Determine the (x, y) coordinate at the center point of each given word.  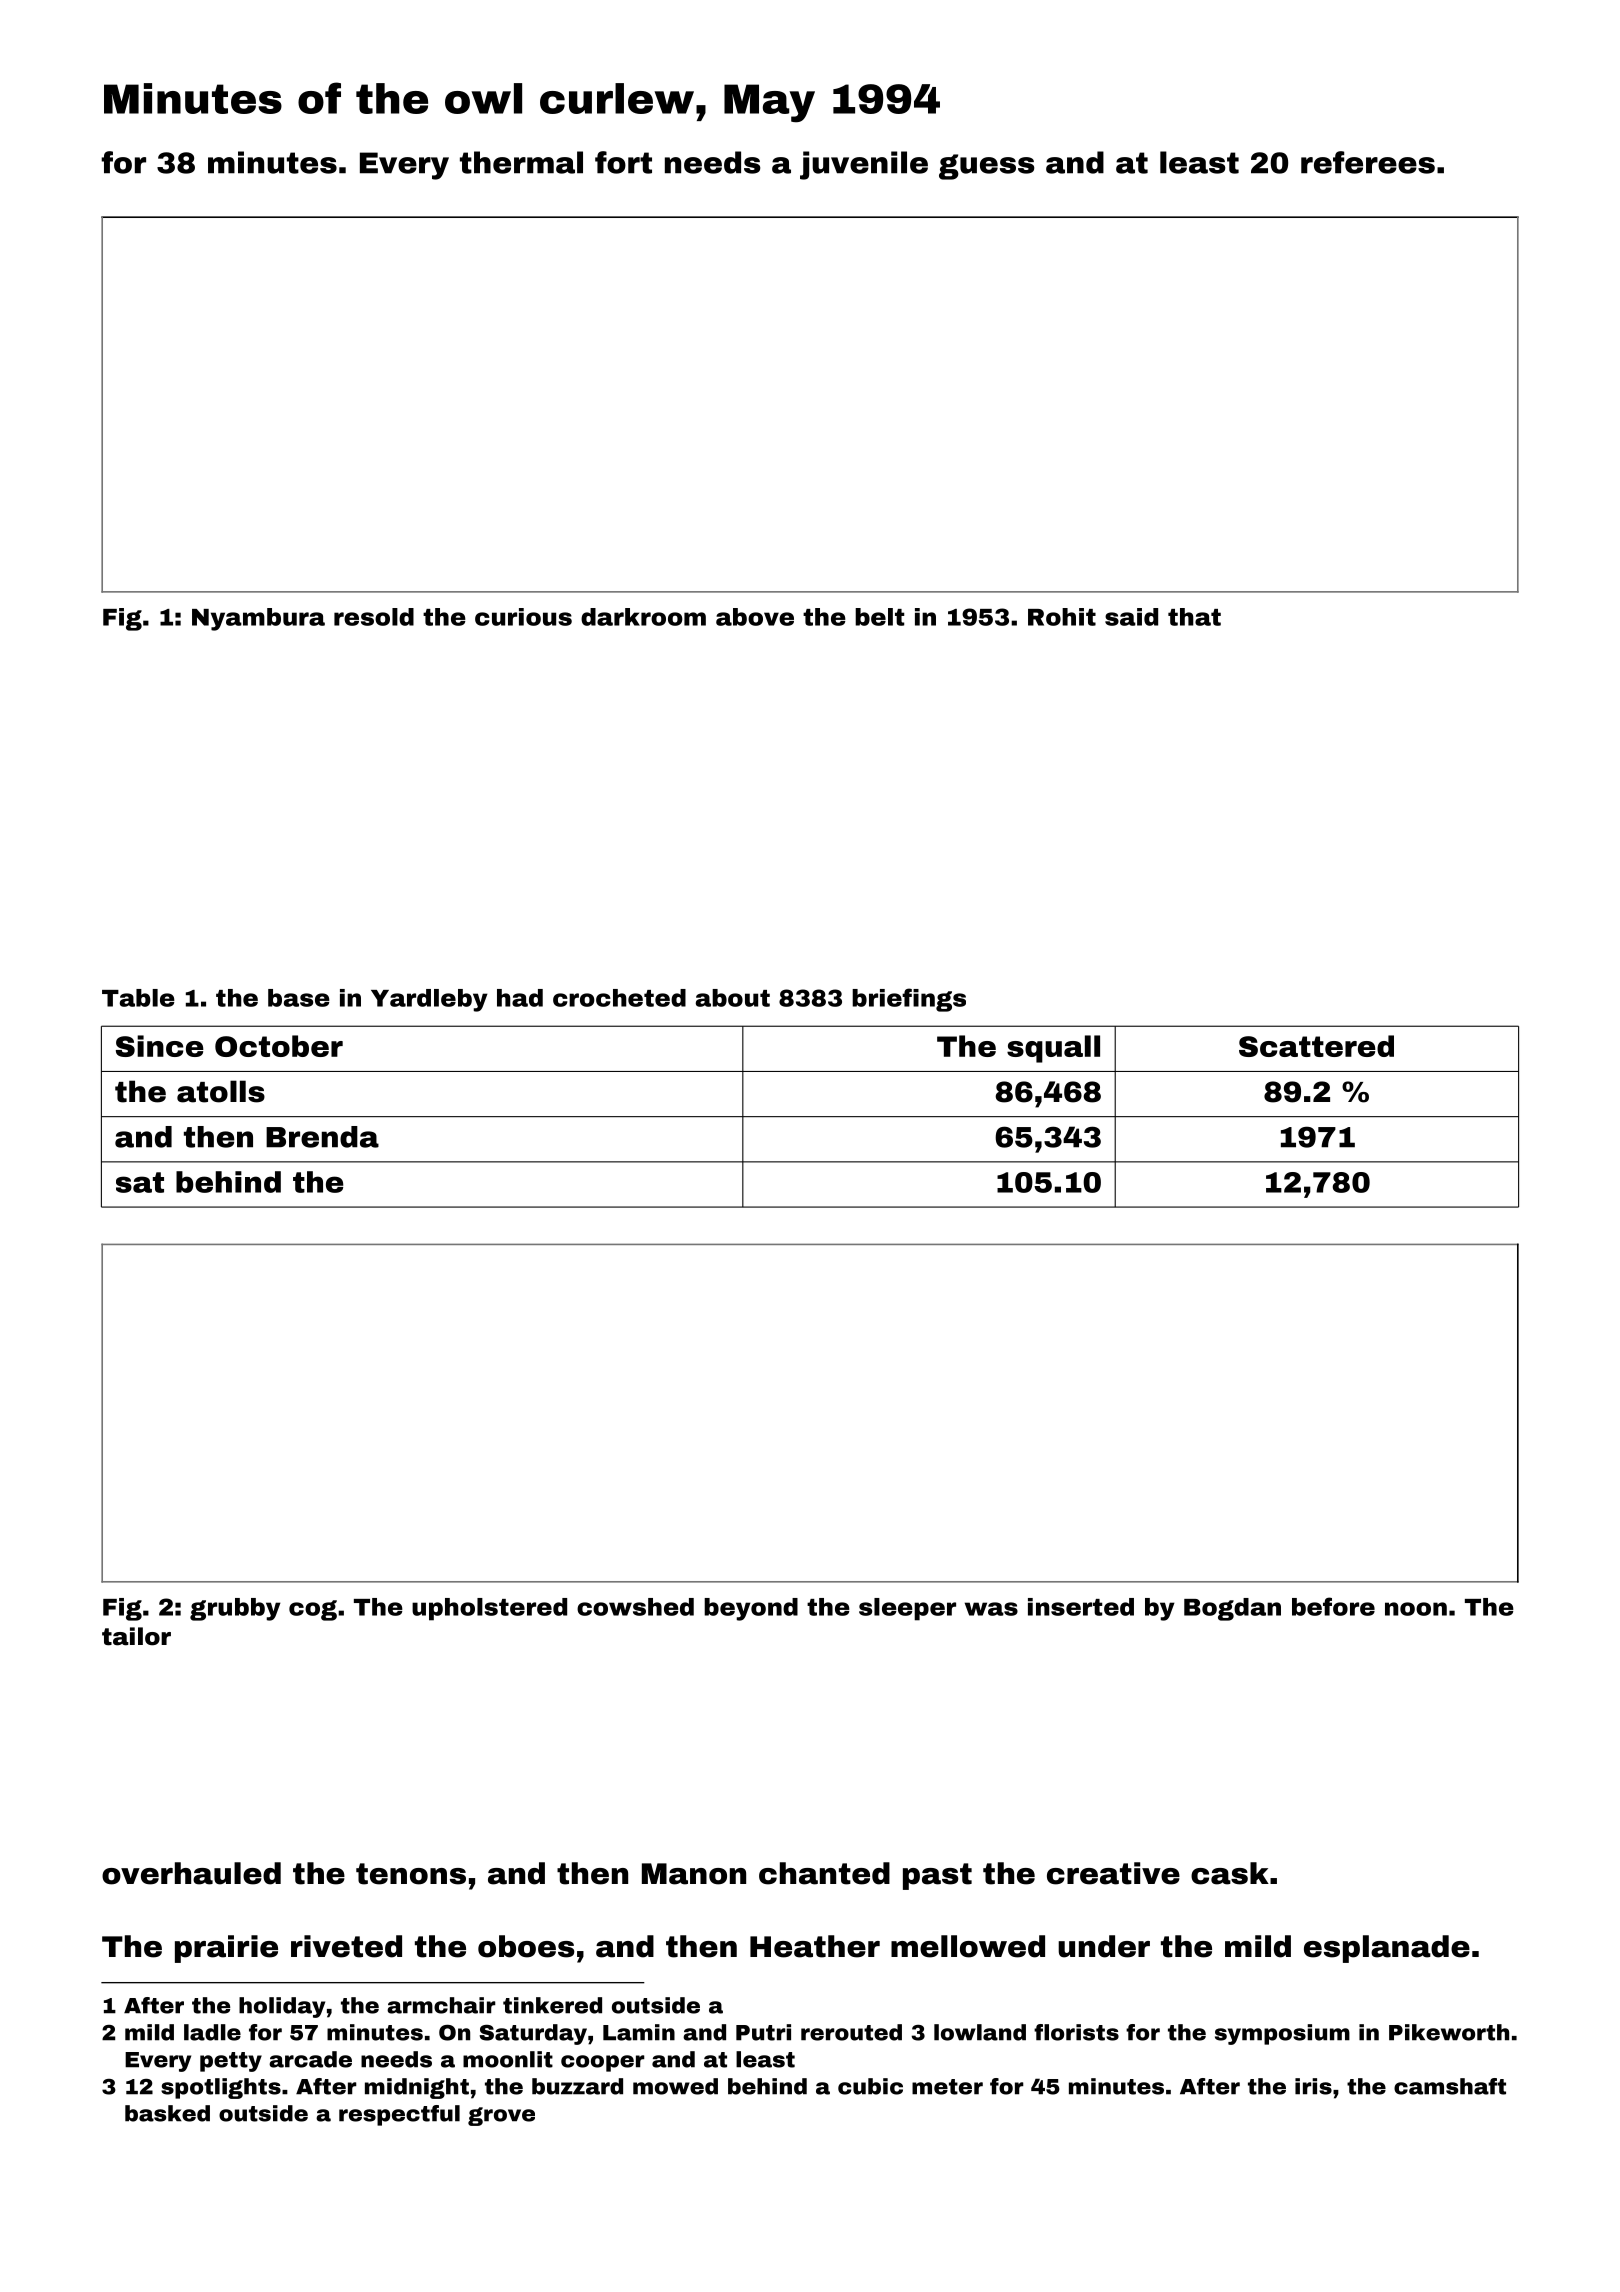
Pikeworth (1449, 2032)
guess (986, 167)
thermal (521, 162)
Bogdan (1232, 1609)
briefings (909, 1000)
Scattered (1316, 1046)
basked (167, 2113)
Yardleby (429, 1000)
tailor (136, 1636)
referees (1368, 162)
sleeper (907, 1609)
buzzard (577, 2086)
